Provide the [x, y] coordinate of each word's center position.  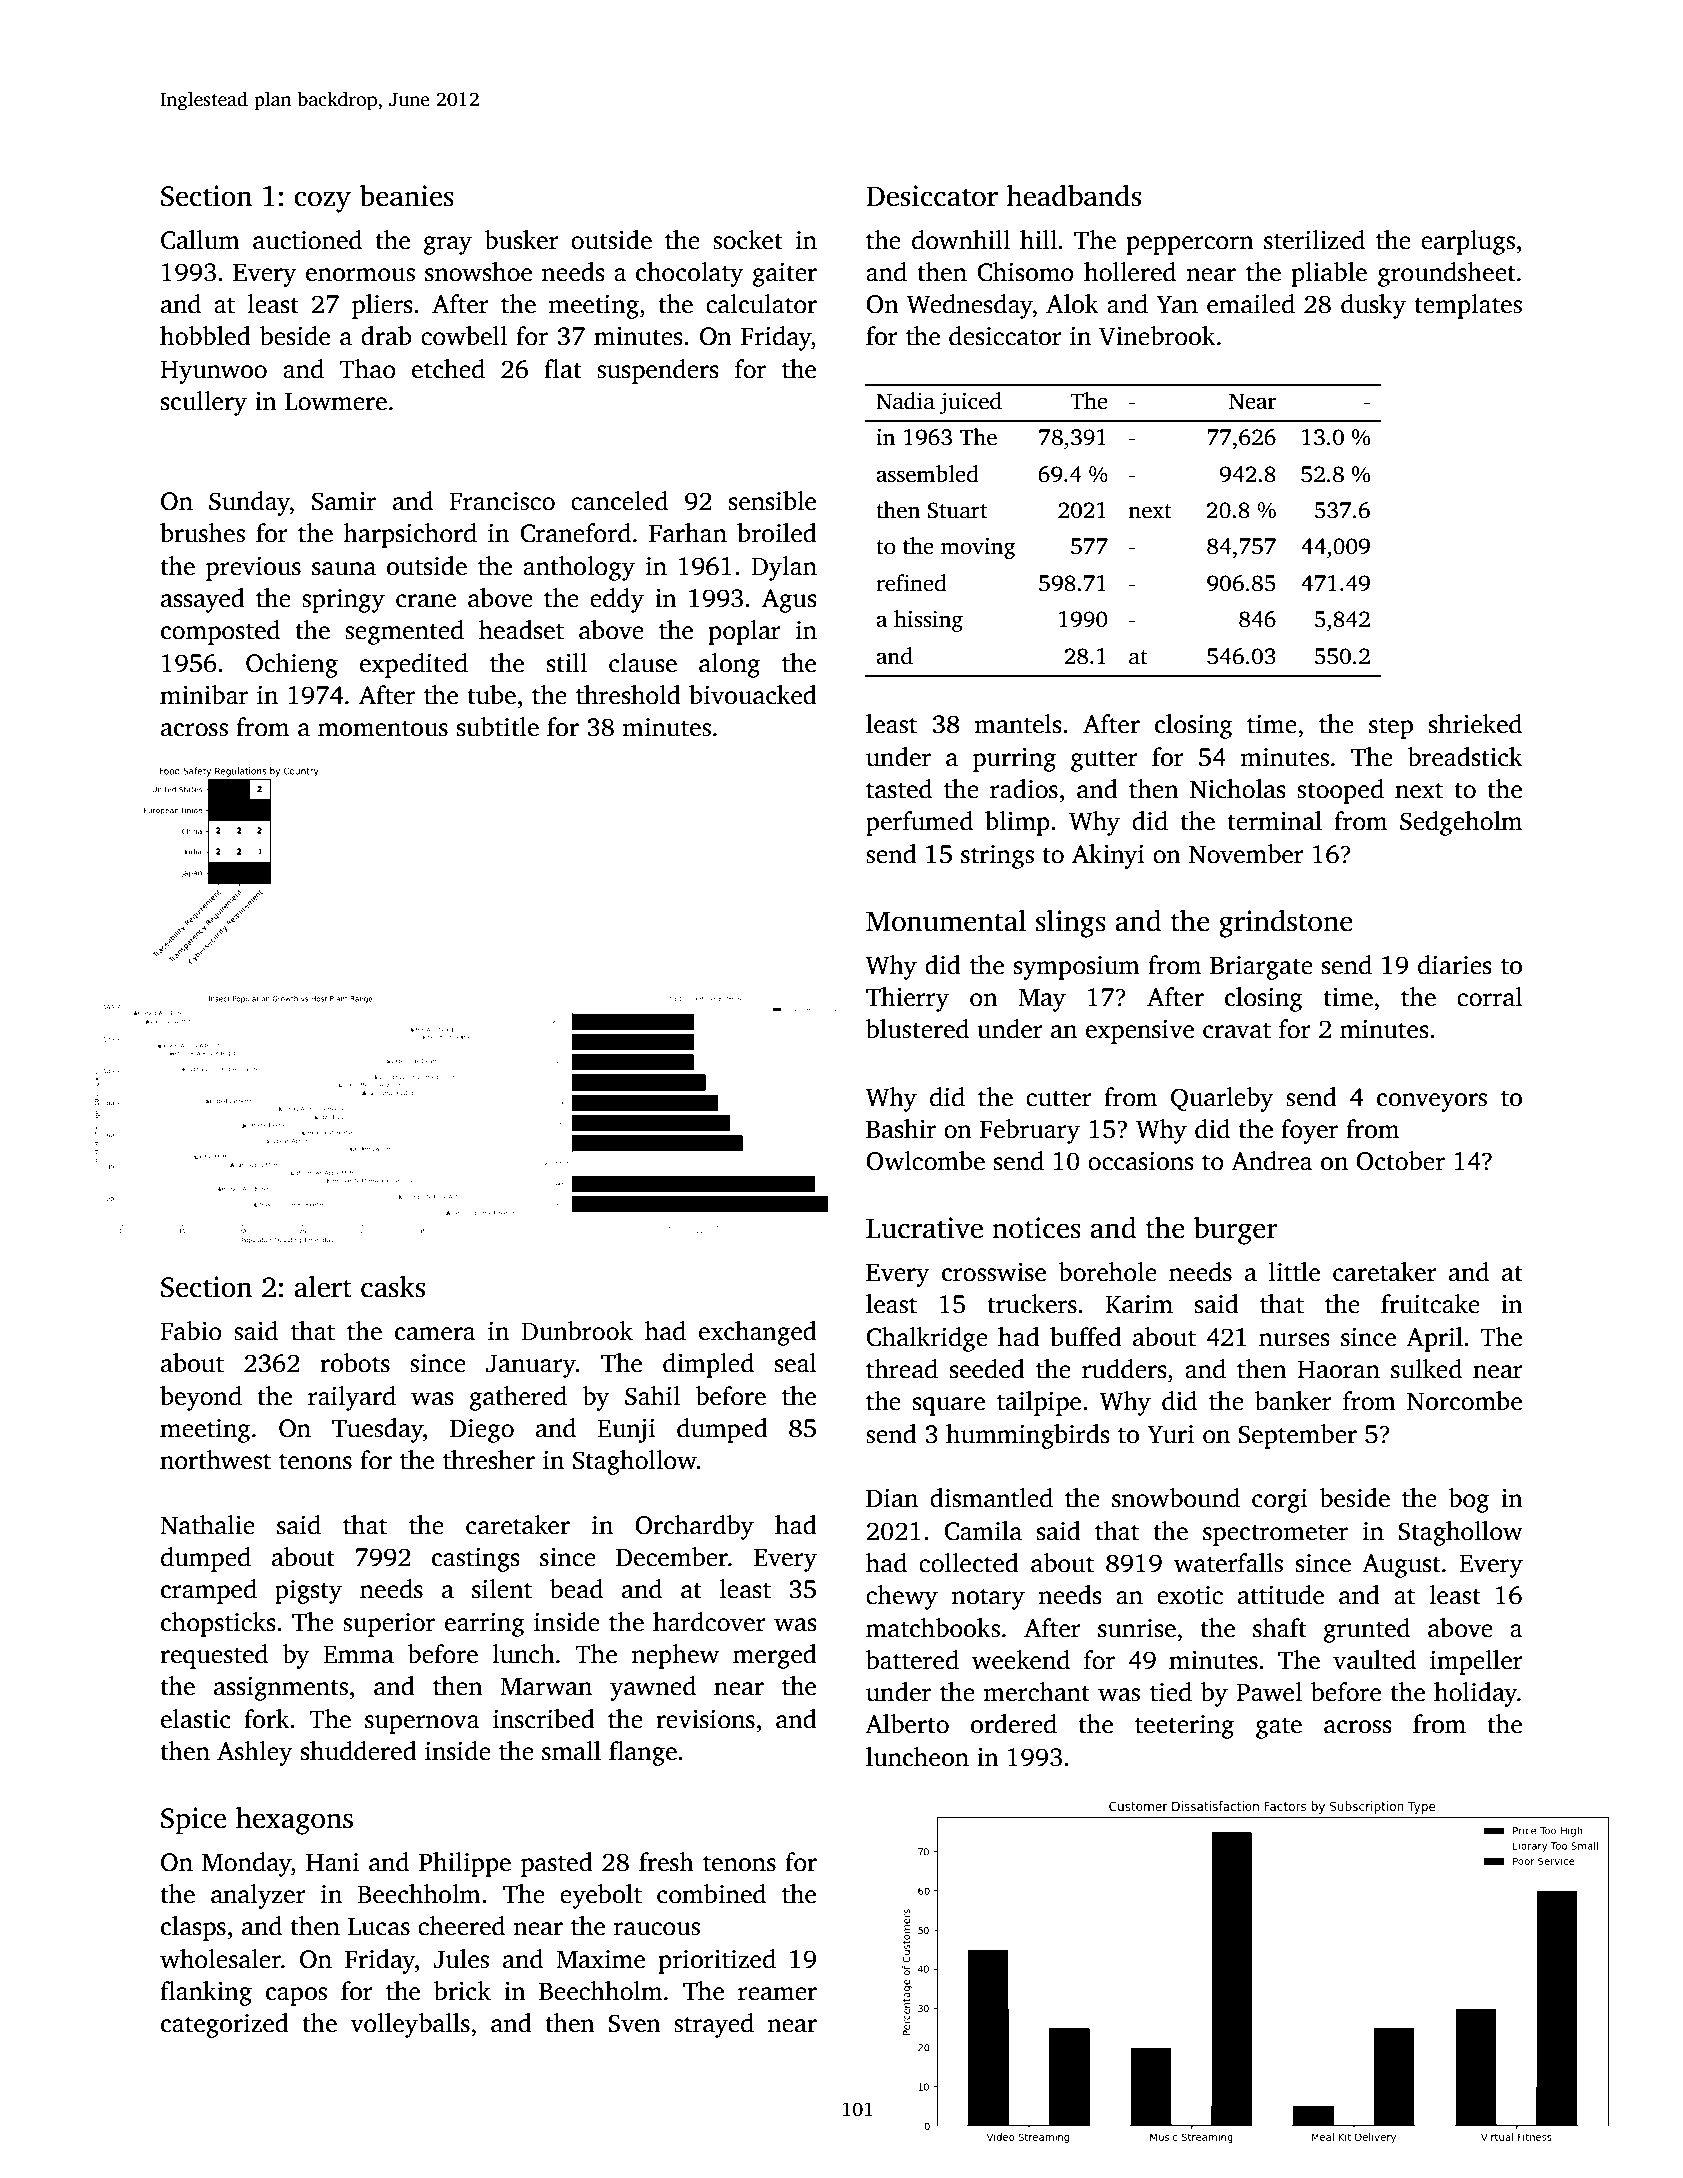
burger [1236, 1230]
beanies [407, 195]
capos [296, 1996]
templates [1468, 306]
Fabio [191, 1331]
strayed [714, 2025]
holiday [1475, 1694]
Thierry [907, 999]
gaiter [785, 275]
